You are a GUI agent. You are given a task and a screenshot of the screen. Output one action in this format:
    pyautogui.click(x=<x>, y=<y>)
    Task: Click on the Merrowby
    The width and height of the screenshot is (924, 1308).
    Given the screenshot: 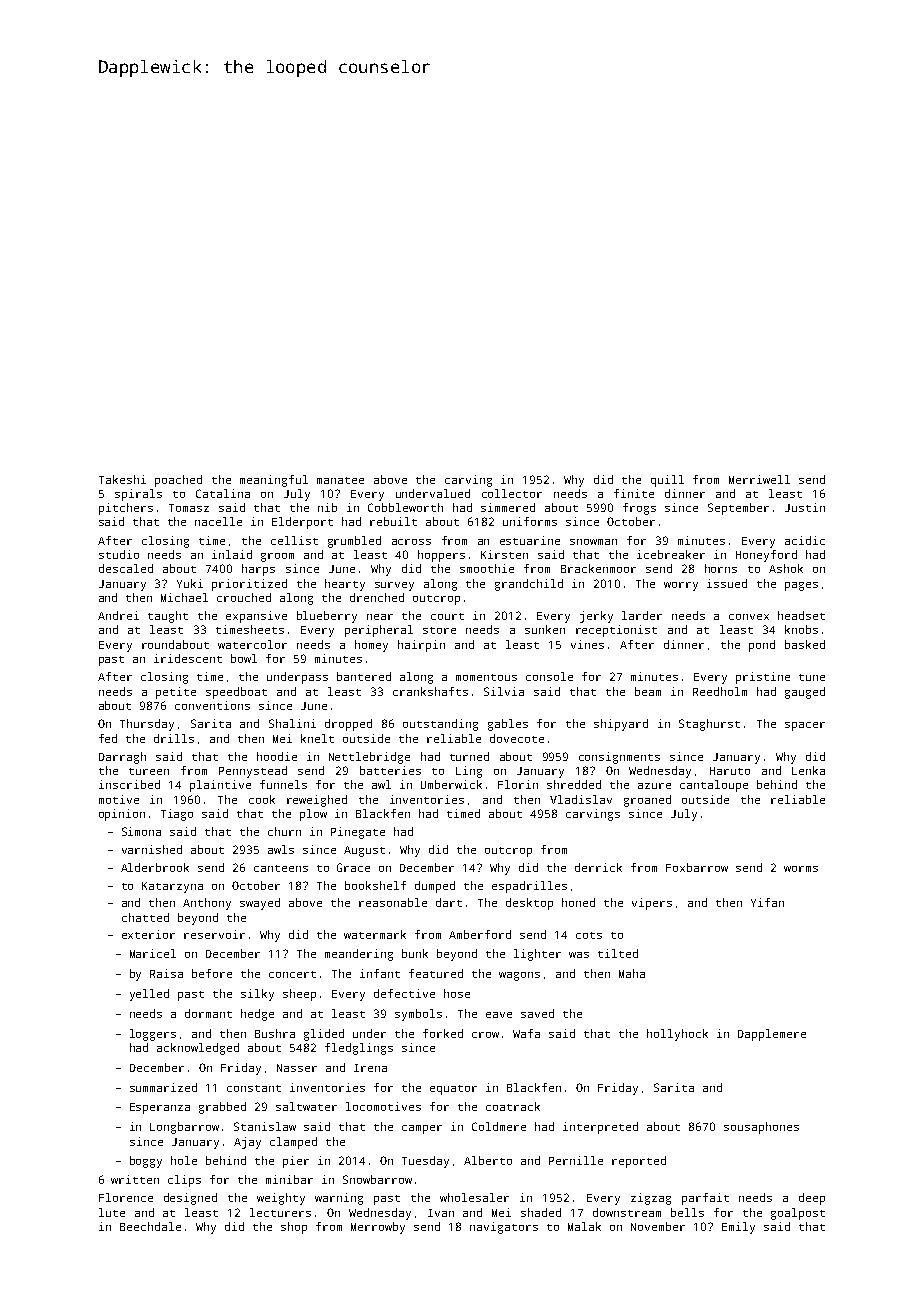 What is the action you would take?
    pyautogui.click(x=378, y=1228)
